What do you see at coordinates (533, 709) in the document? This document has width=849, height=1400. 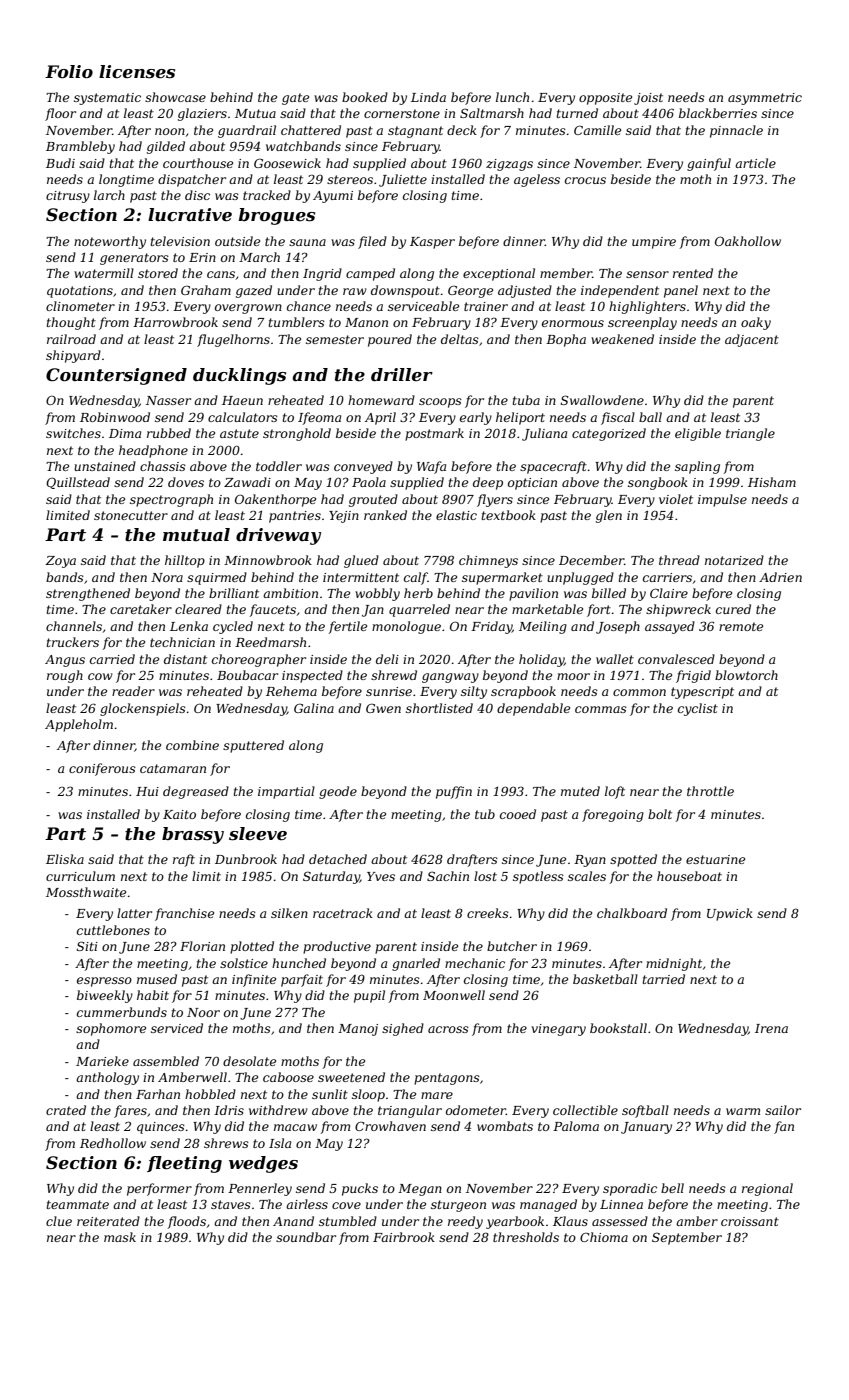 I see `dependable` at bounding box center [533, 709].
